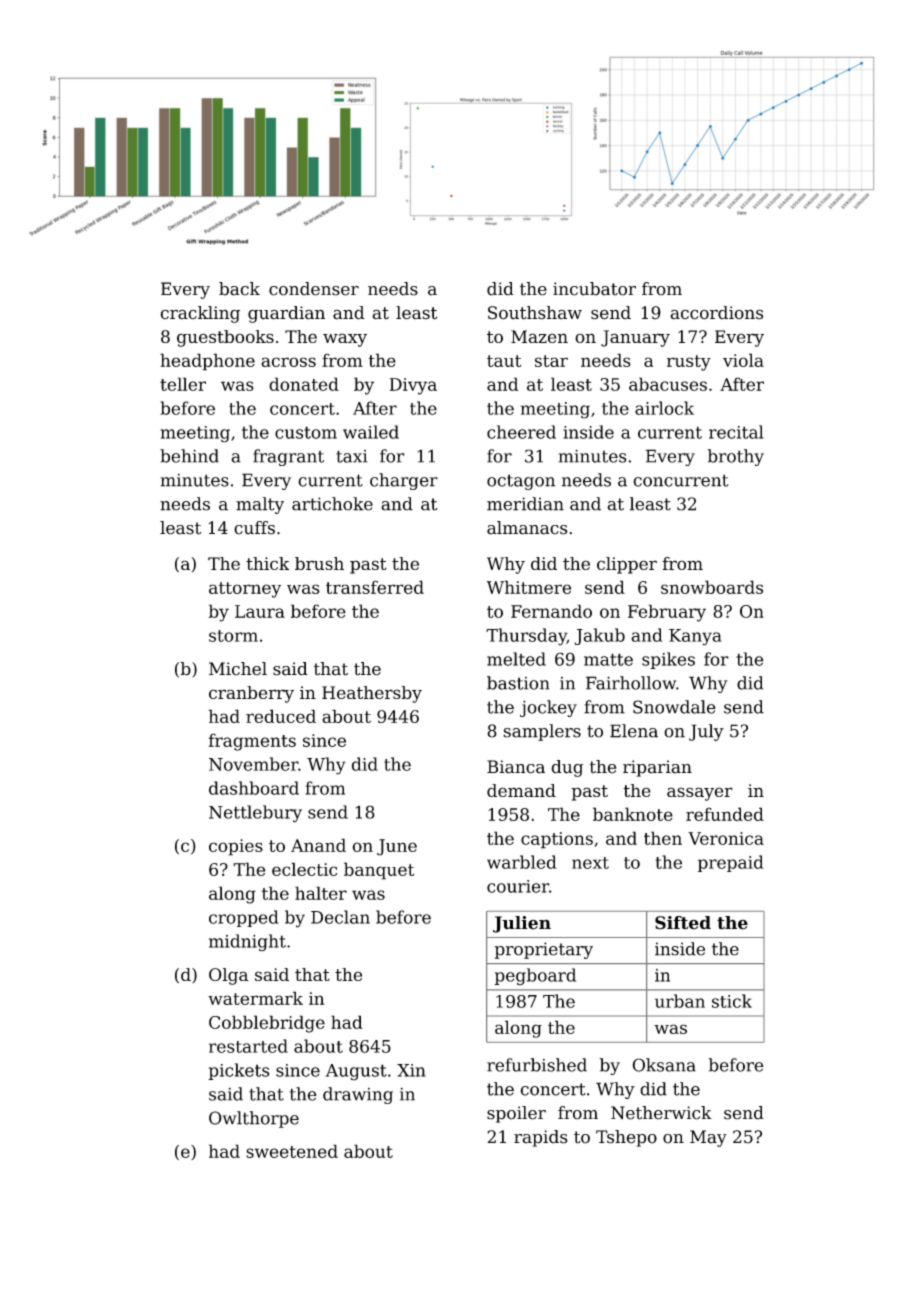  What do you see at coordinates (695, 637) in the page?
I see `Kanya` at bounding box center [695, 637].
